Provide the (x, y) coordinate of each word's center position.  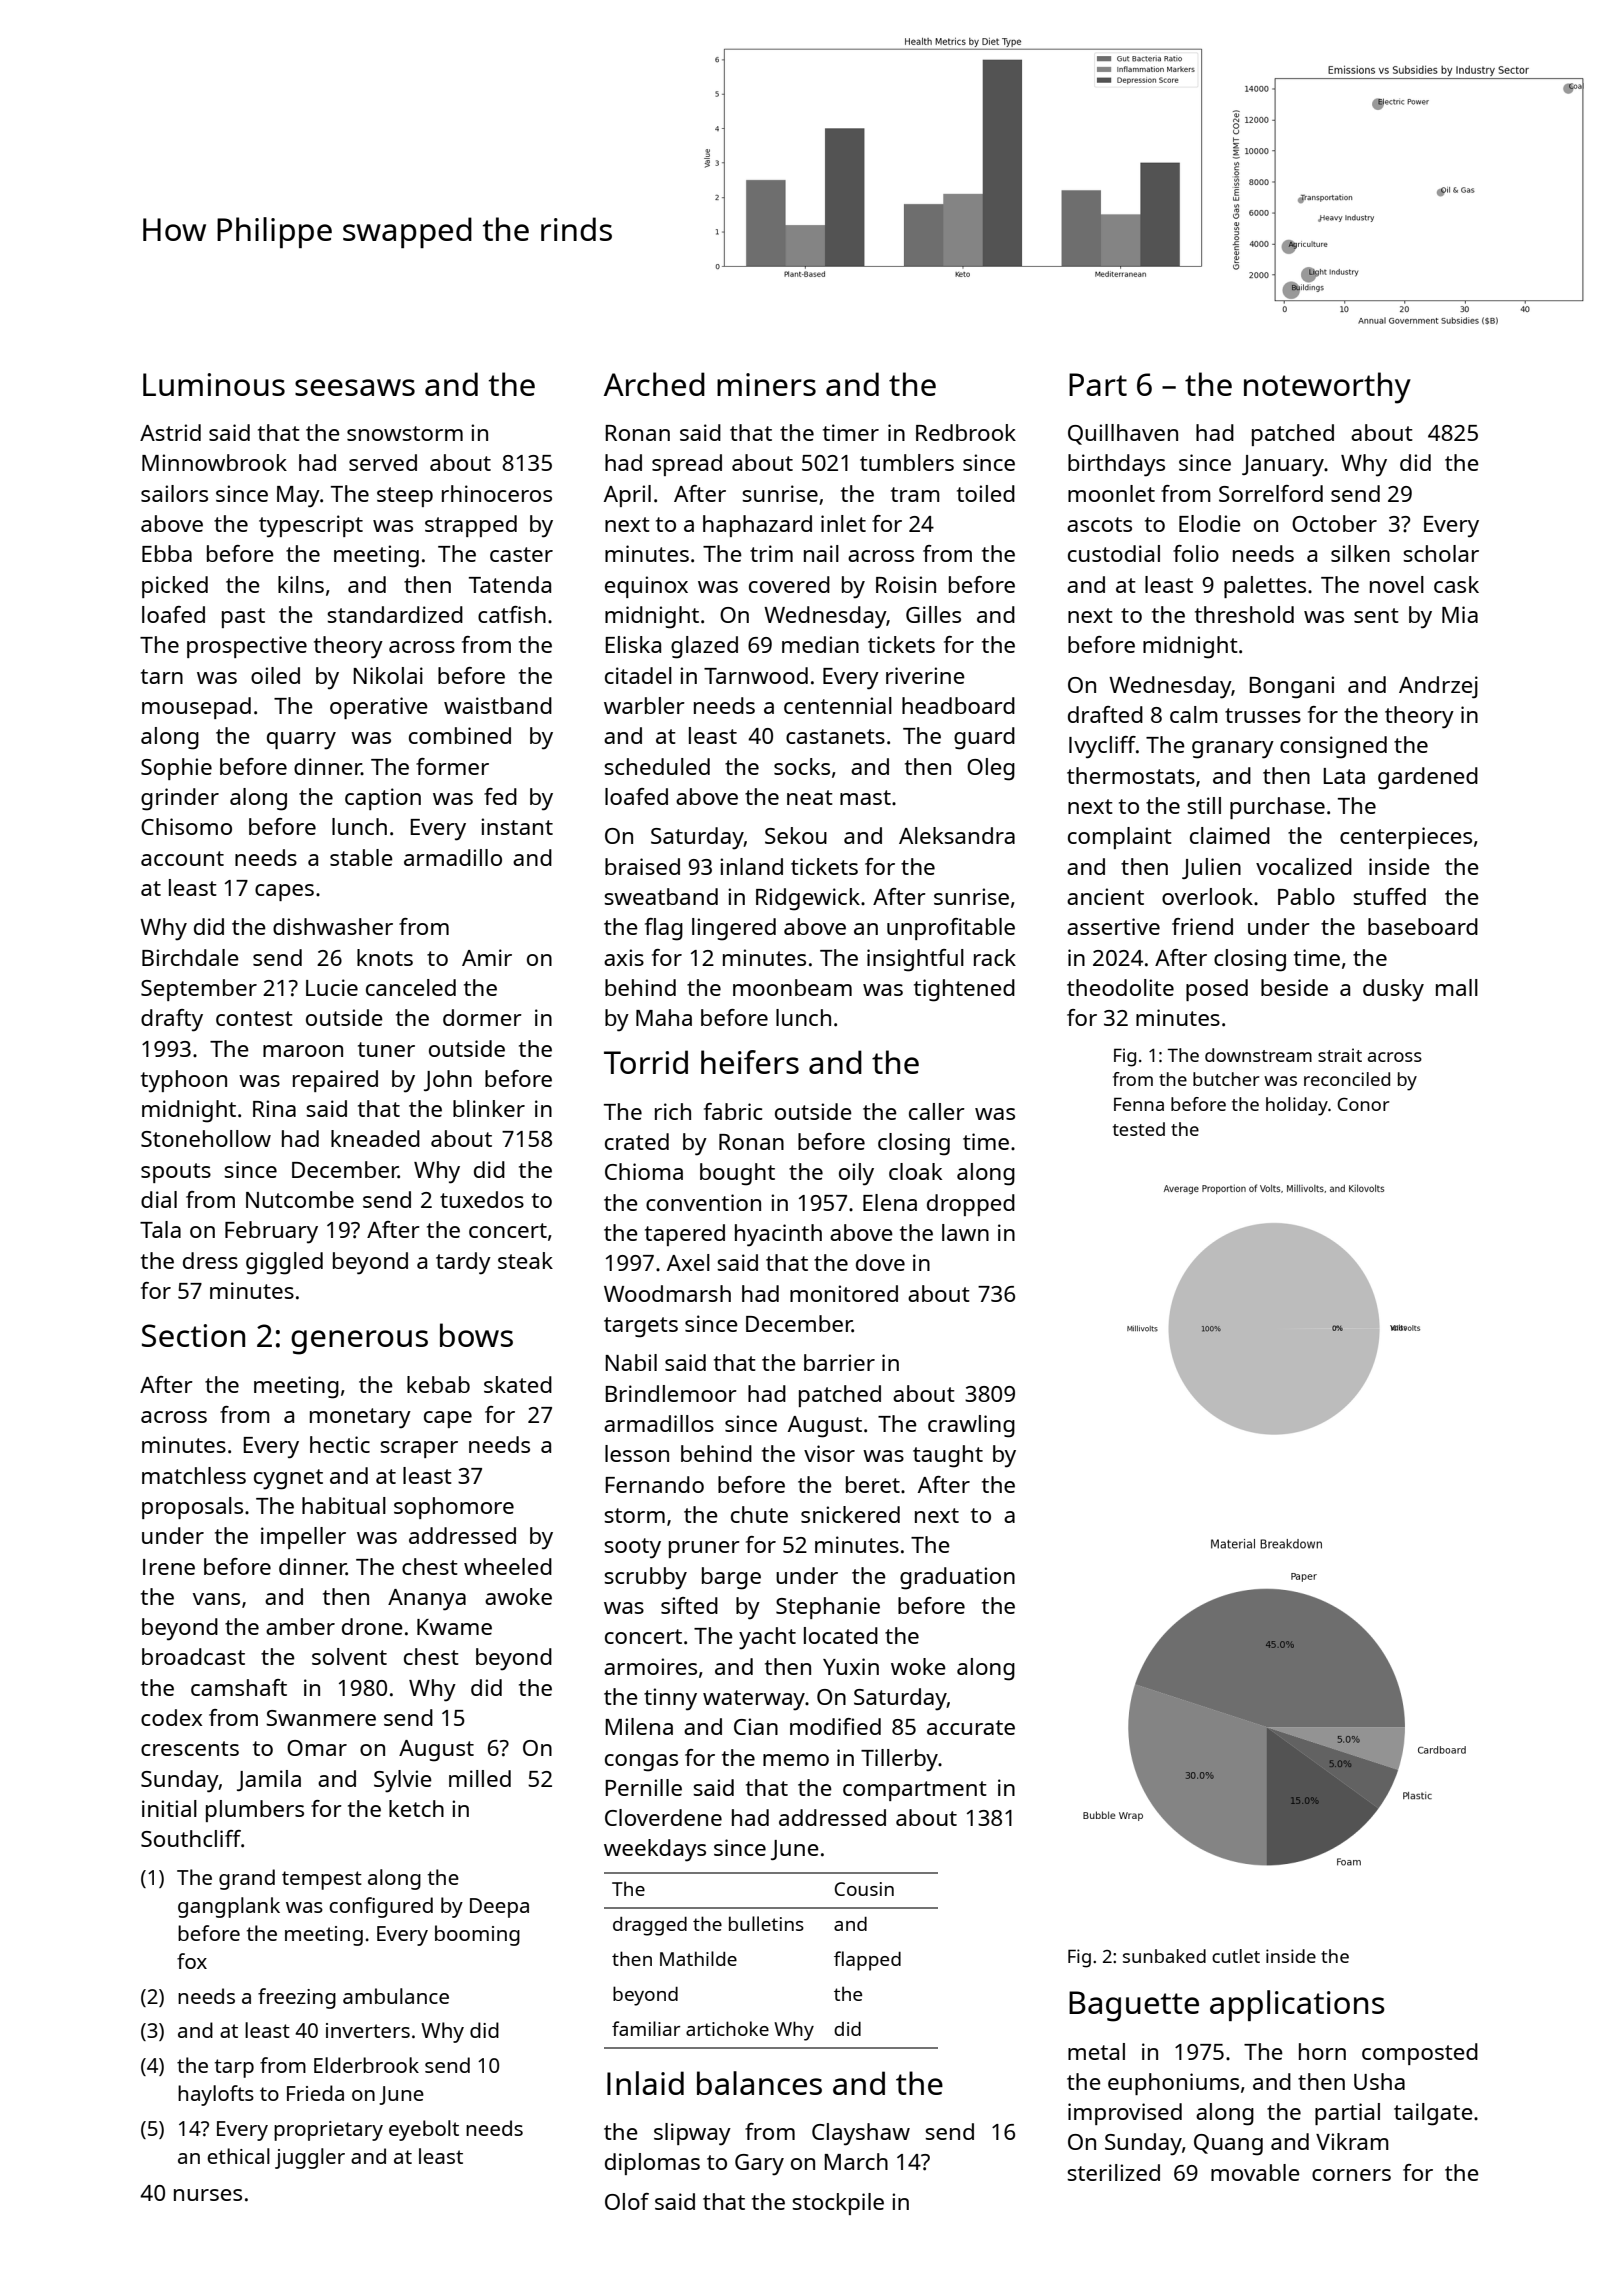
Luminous (214, 384)
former (452, 766)
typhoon (184, 1081)
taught (948, 1456)
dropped (971, 1205)
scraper (419, 1449)
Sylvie (403, 1781)
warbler (644, 705)
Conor (1363, 1104)
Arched (654, 384)
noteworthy (1327, 388)
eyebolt (424, 2130)
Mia (1460, 614)
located (841, 1635)
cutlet (1236, 1956)
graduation (957, 1578)
